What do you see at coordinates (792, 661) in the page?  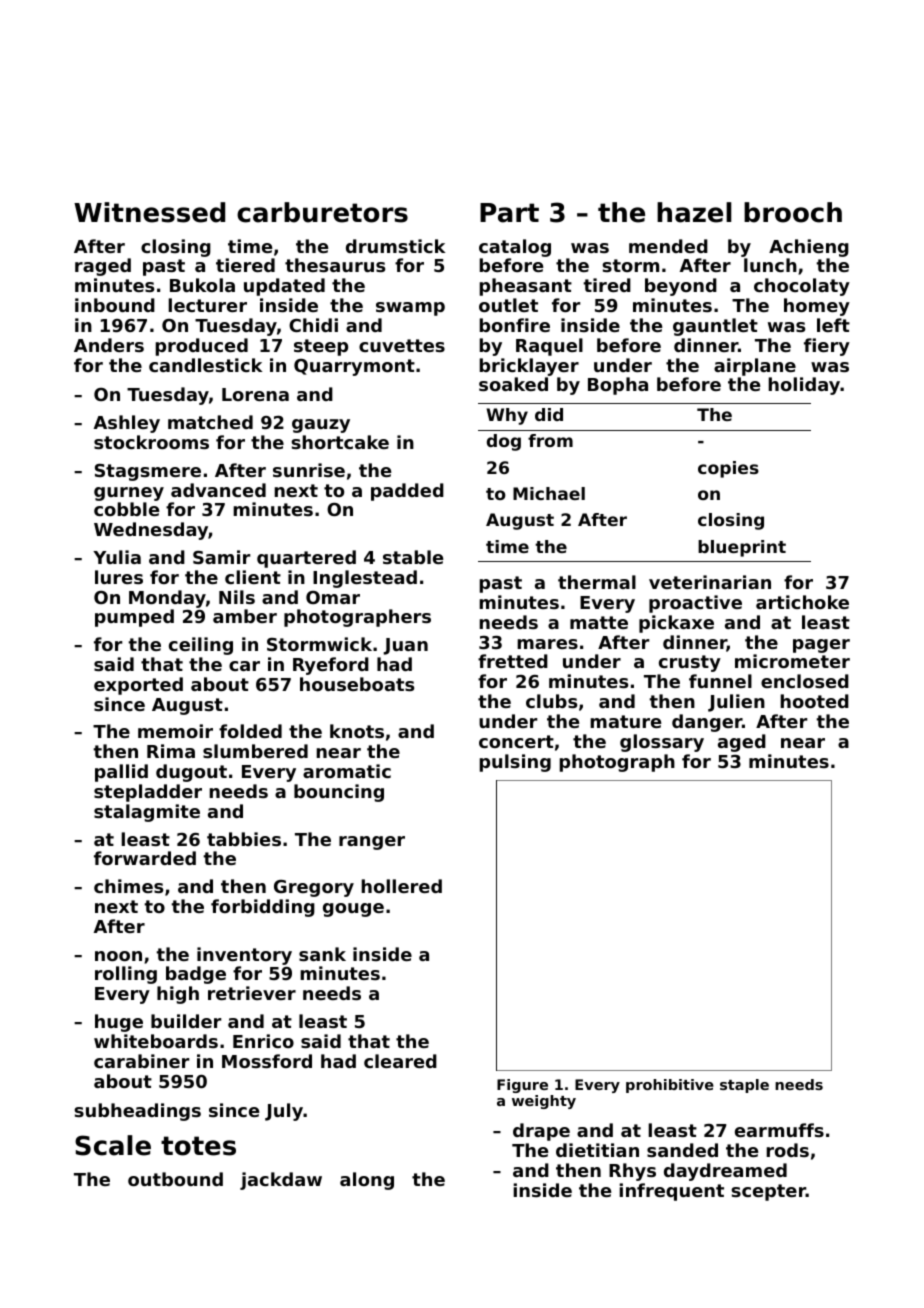 I see `micrometer` at bounding box center [792, 661].
